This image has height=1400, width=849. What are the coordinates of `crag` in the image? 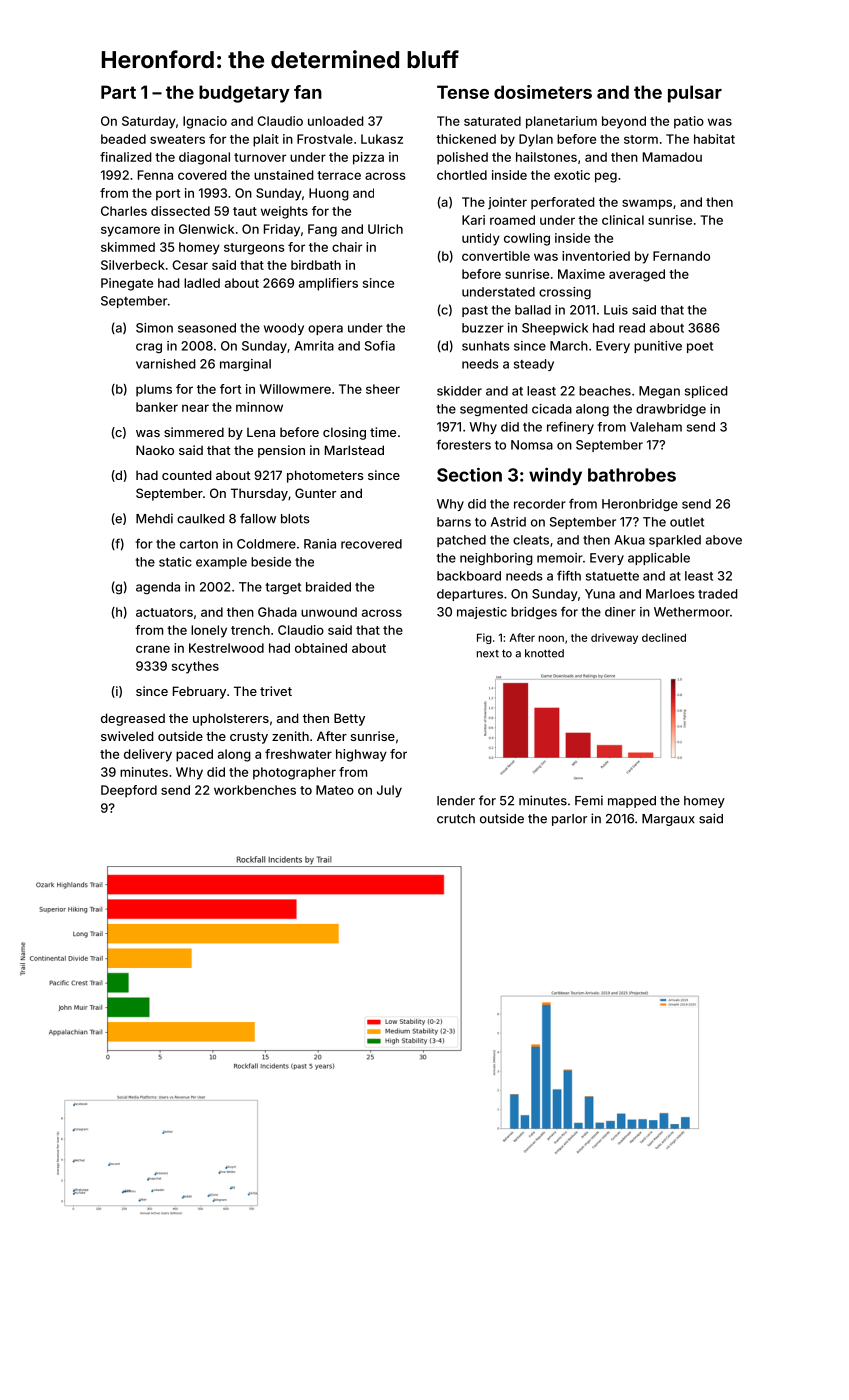 It's located at (149, 348).
